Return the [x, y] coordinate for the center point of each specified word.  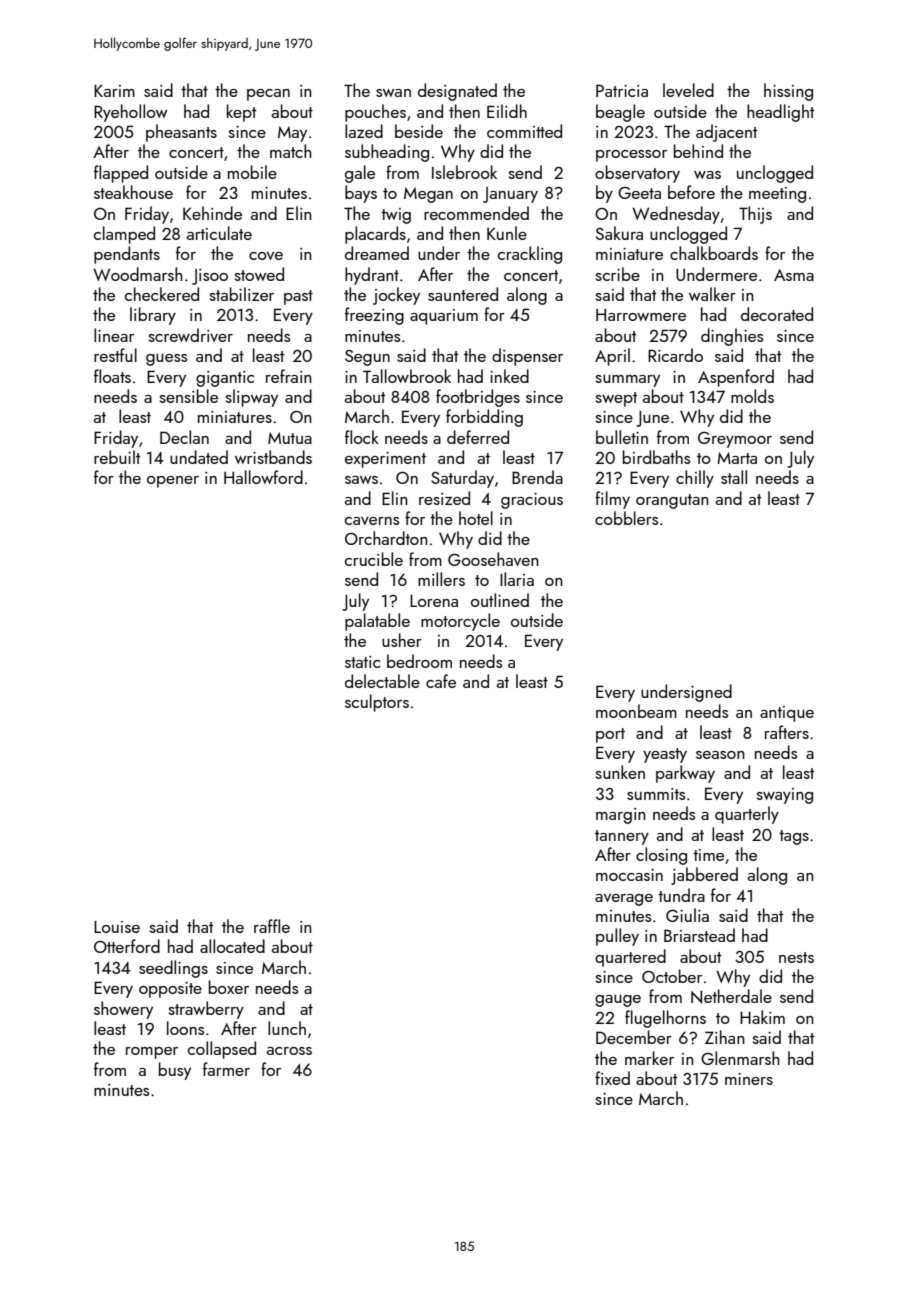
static [362, 662]
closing [661, 856]
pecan [268, 95]
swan [393, 93]
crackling [530, 255]
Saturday [462, 479]
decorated [777, 314]
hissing [788, 92]
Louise [117, 927]
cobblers [626, 518]
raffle [272, 926]
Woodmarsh [138, 274]
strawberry [206, 1010]
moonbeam [636, 711]
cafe [441, 681]
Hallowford [263, 477]
